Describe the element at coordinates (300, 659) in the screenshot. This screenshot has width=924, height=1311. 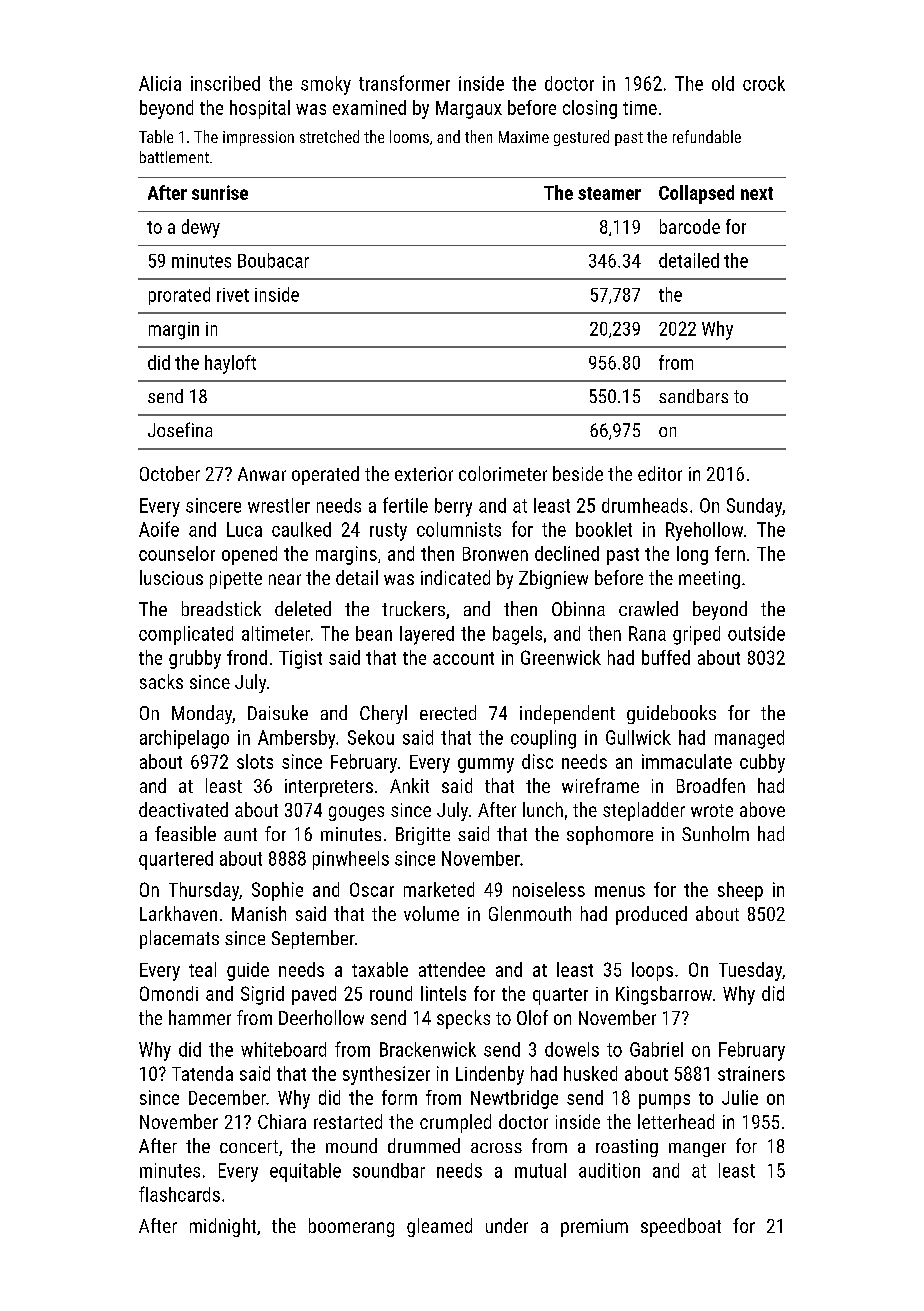
I see `Tigist` at that location.
